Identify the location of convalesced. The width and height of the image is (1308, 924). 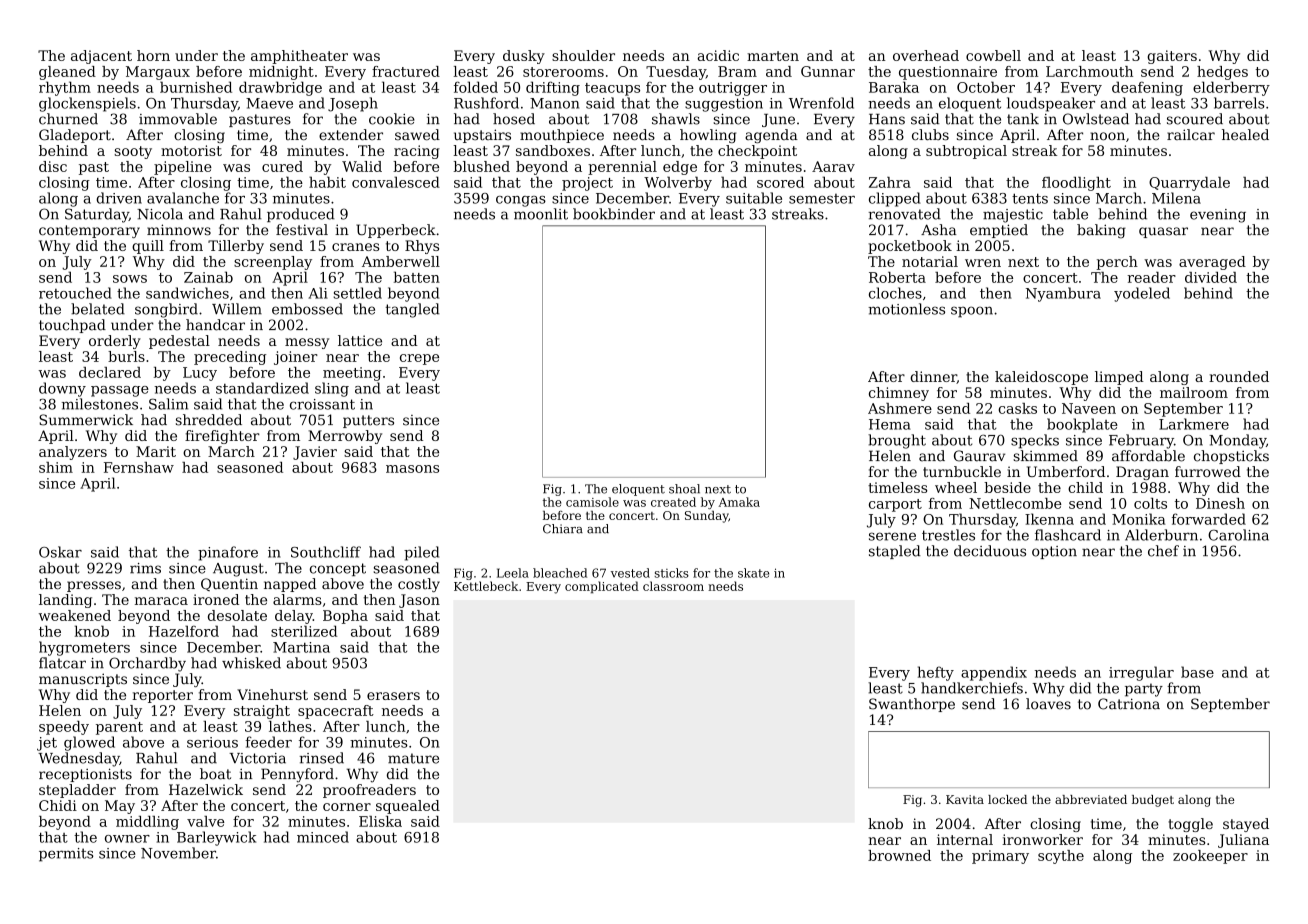
(396, 182).
